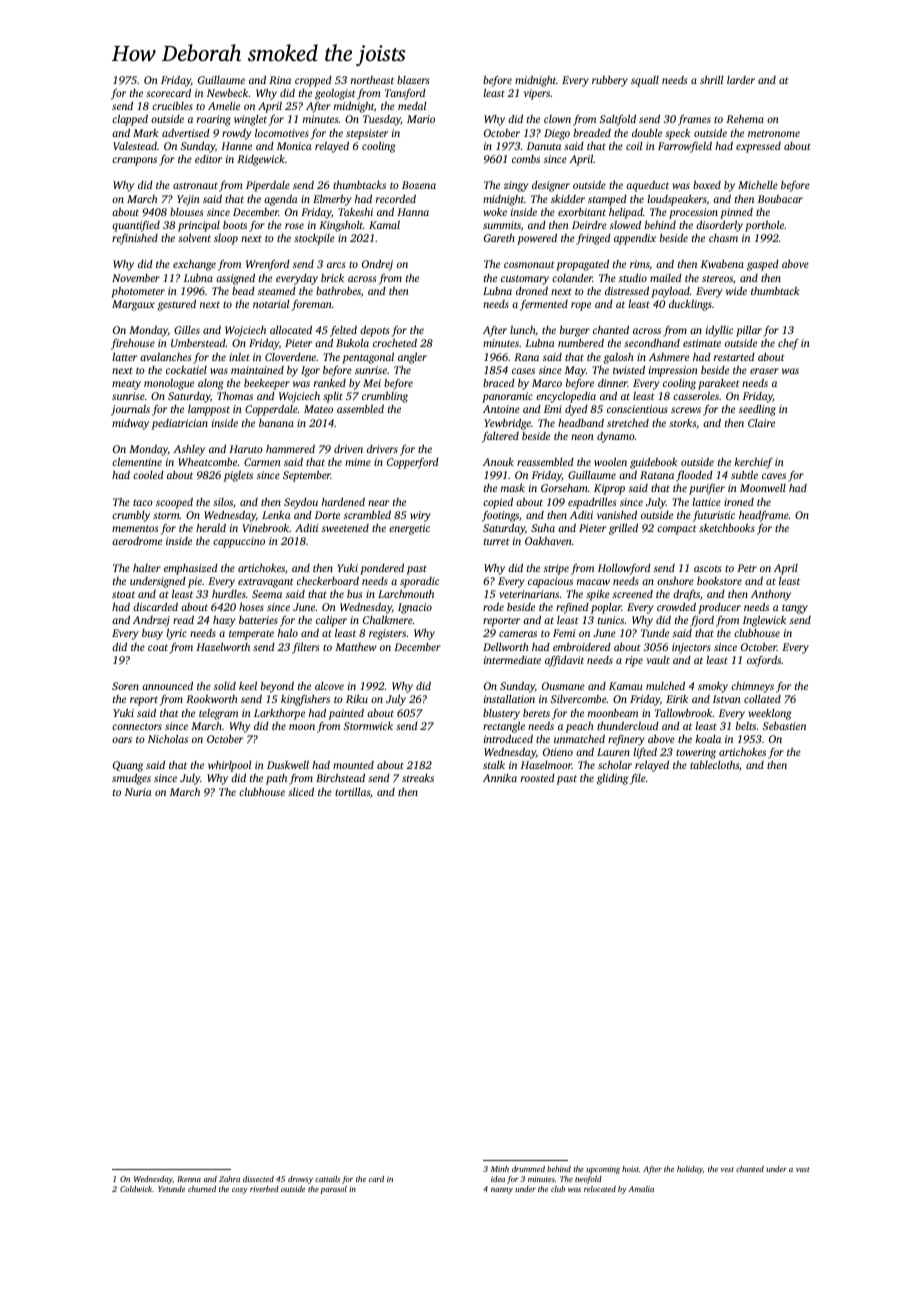 This document has height=1308, width=924. What do you see at coordinates (645, 81) in the document?
I see `squall` at bounding box center [645, 81].
